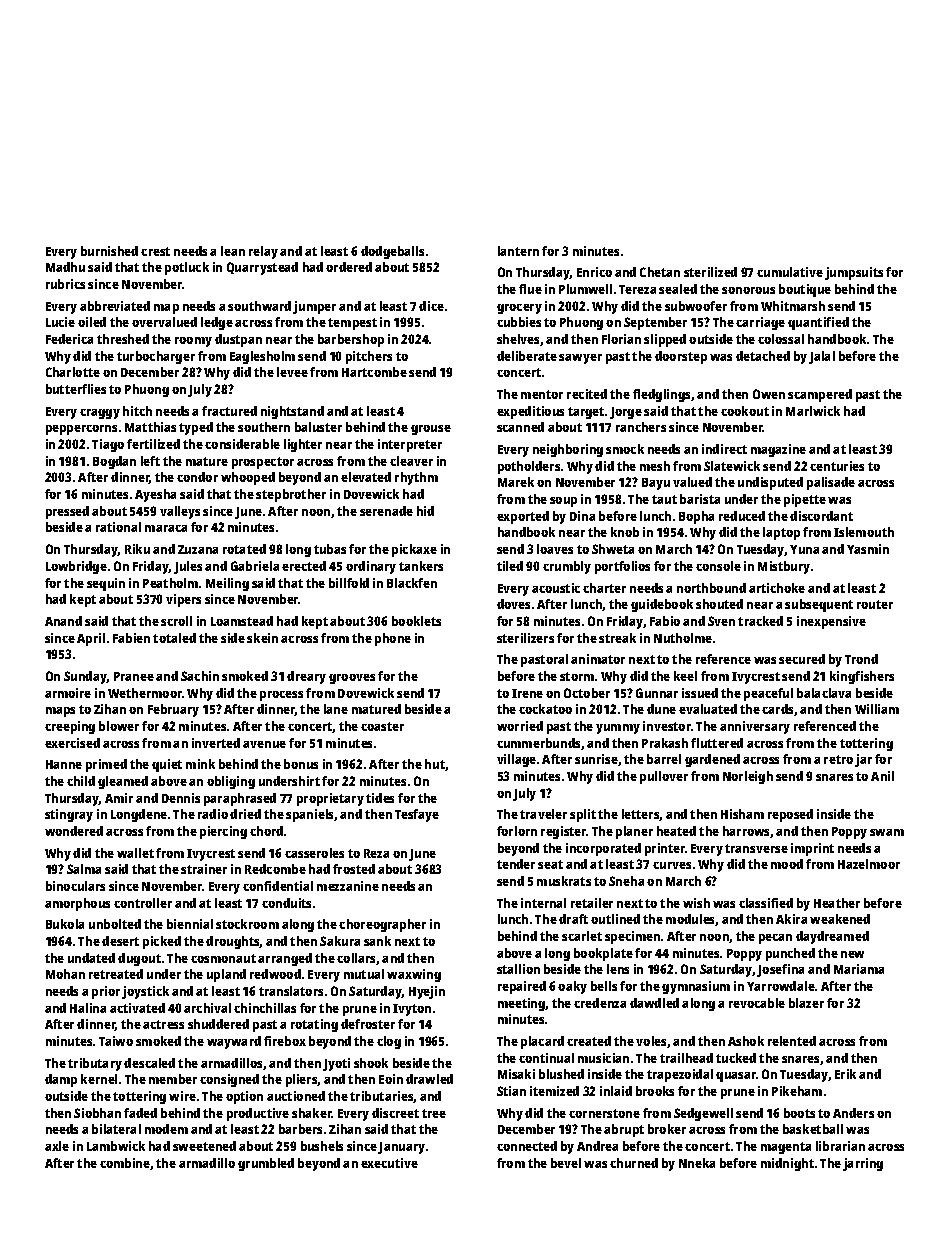 This document has width=952, height=1233. I want to click on Bogdan, so click(114, 462).
